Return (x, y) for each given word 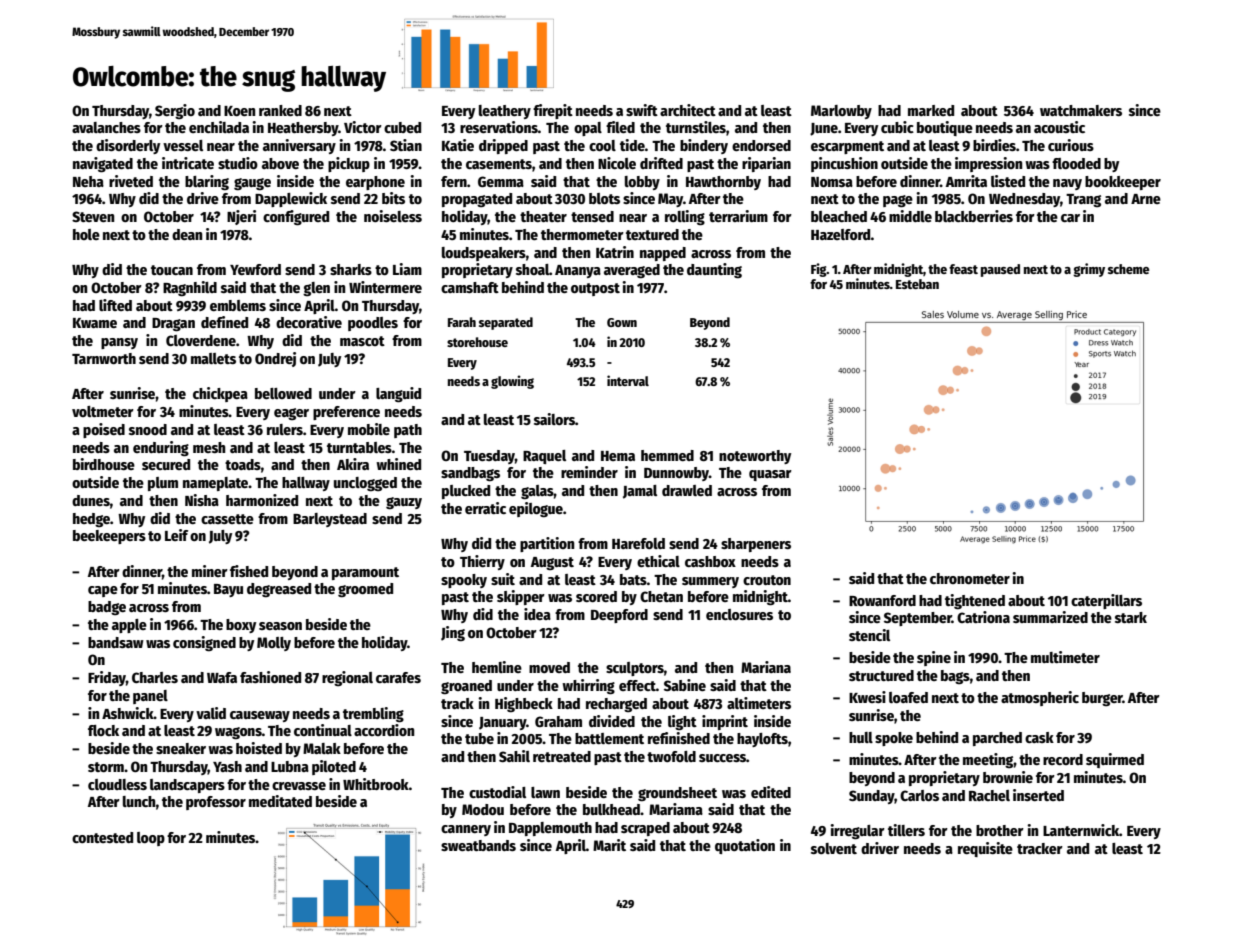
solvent (834, 848)
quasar (770, 475)
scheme (1128, 269)
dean (187, 234)
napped (663, 254)
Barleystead (330, 520)
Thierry (482, 562)
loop (151, 839)
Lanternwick (1081, 830)
